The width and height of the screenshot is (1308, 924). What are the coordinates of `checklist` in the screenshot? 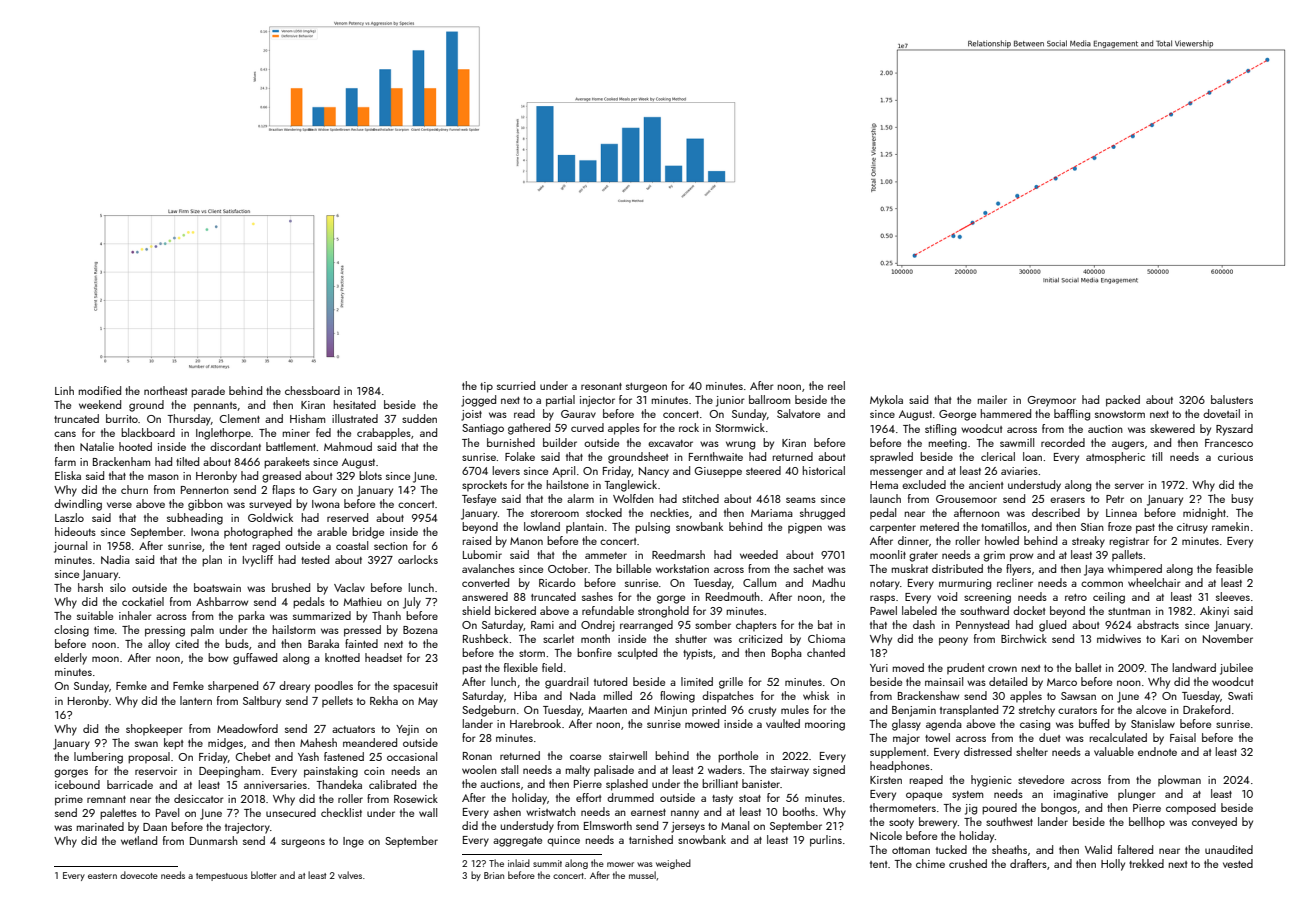 It's located at (341, 812).
